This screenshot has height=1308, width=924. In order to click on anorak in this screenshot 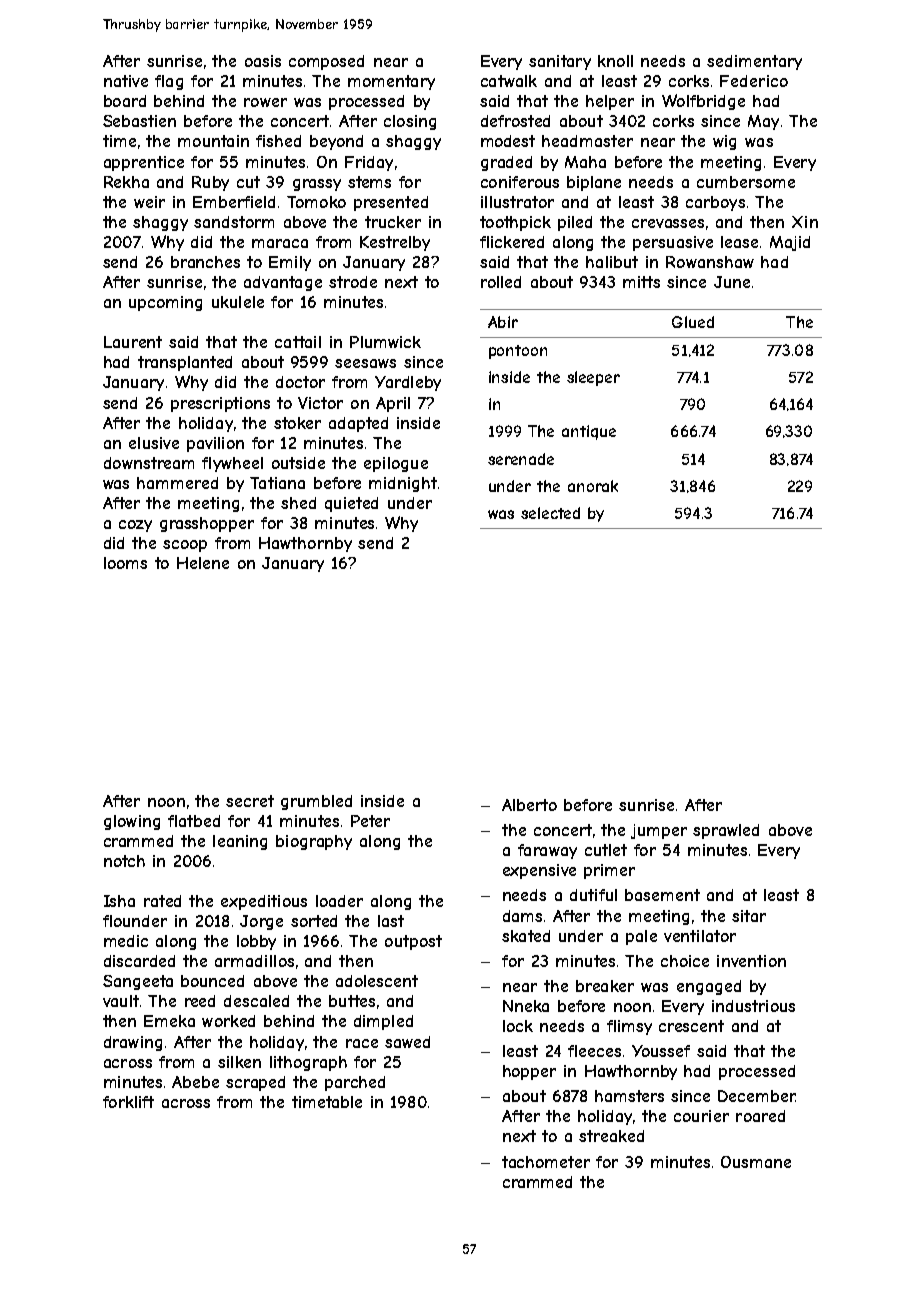, I will do `click(593, 486)`.
